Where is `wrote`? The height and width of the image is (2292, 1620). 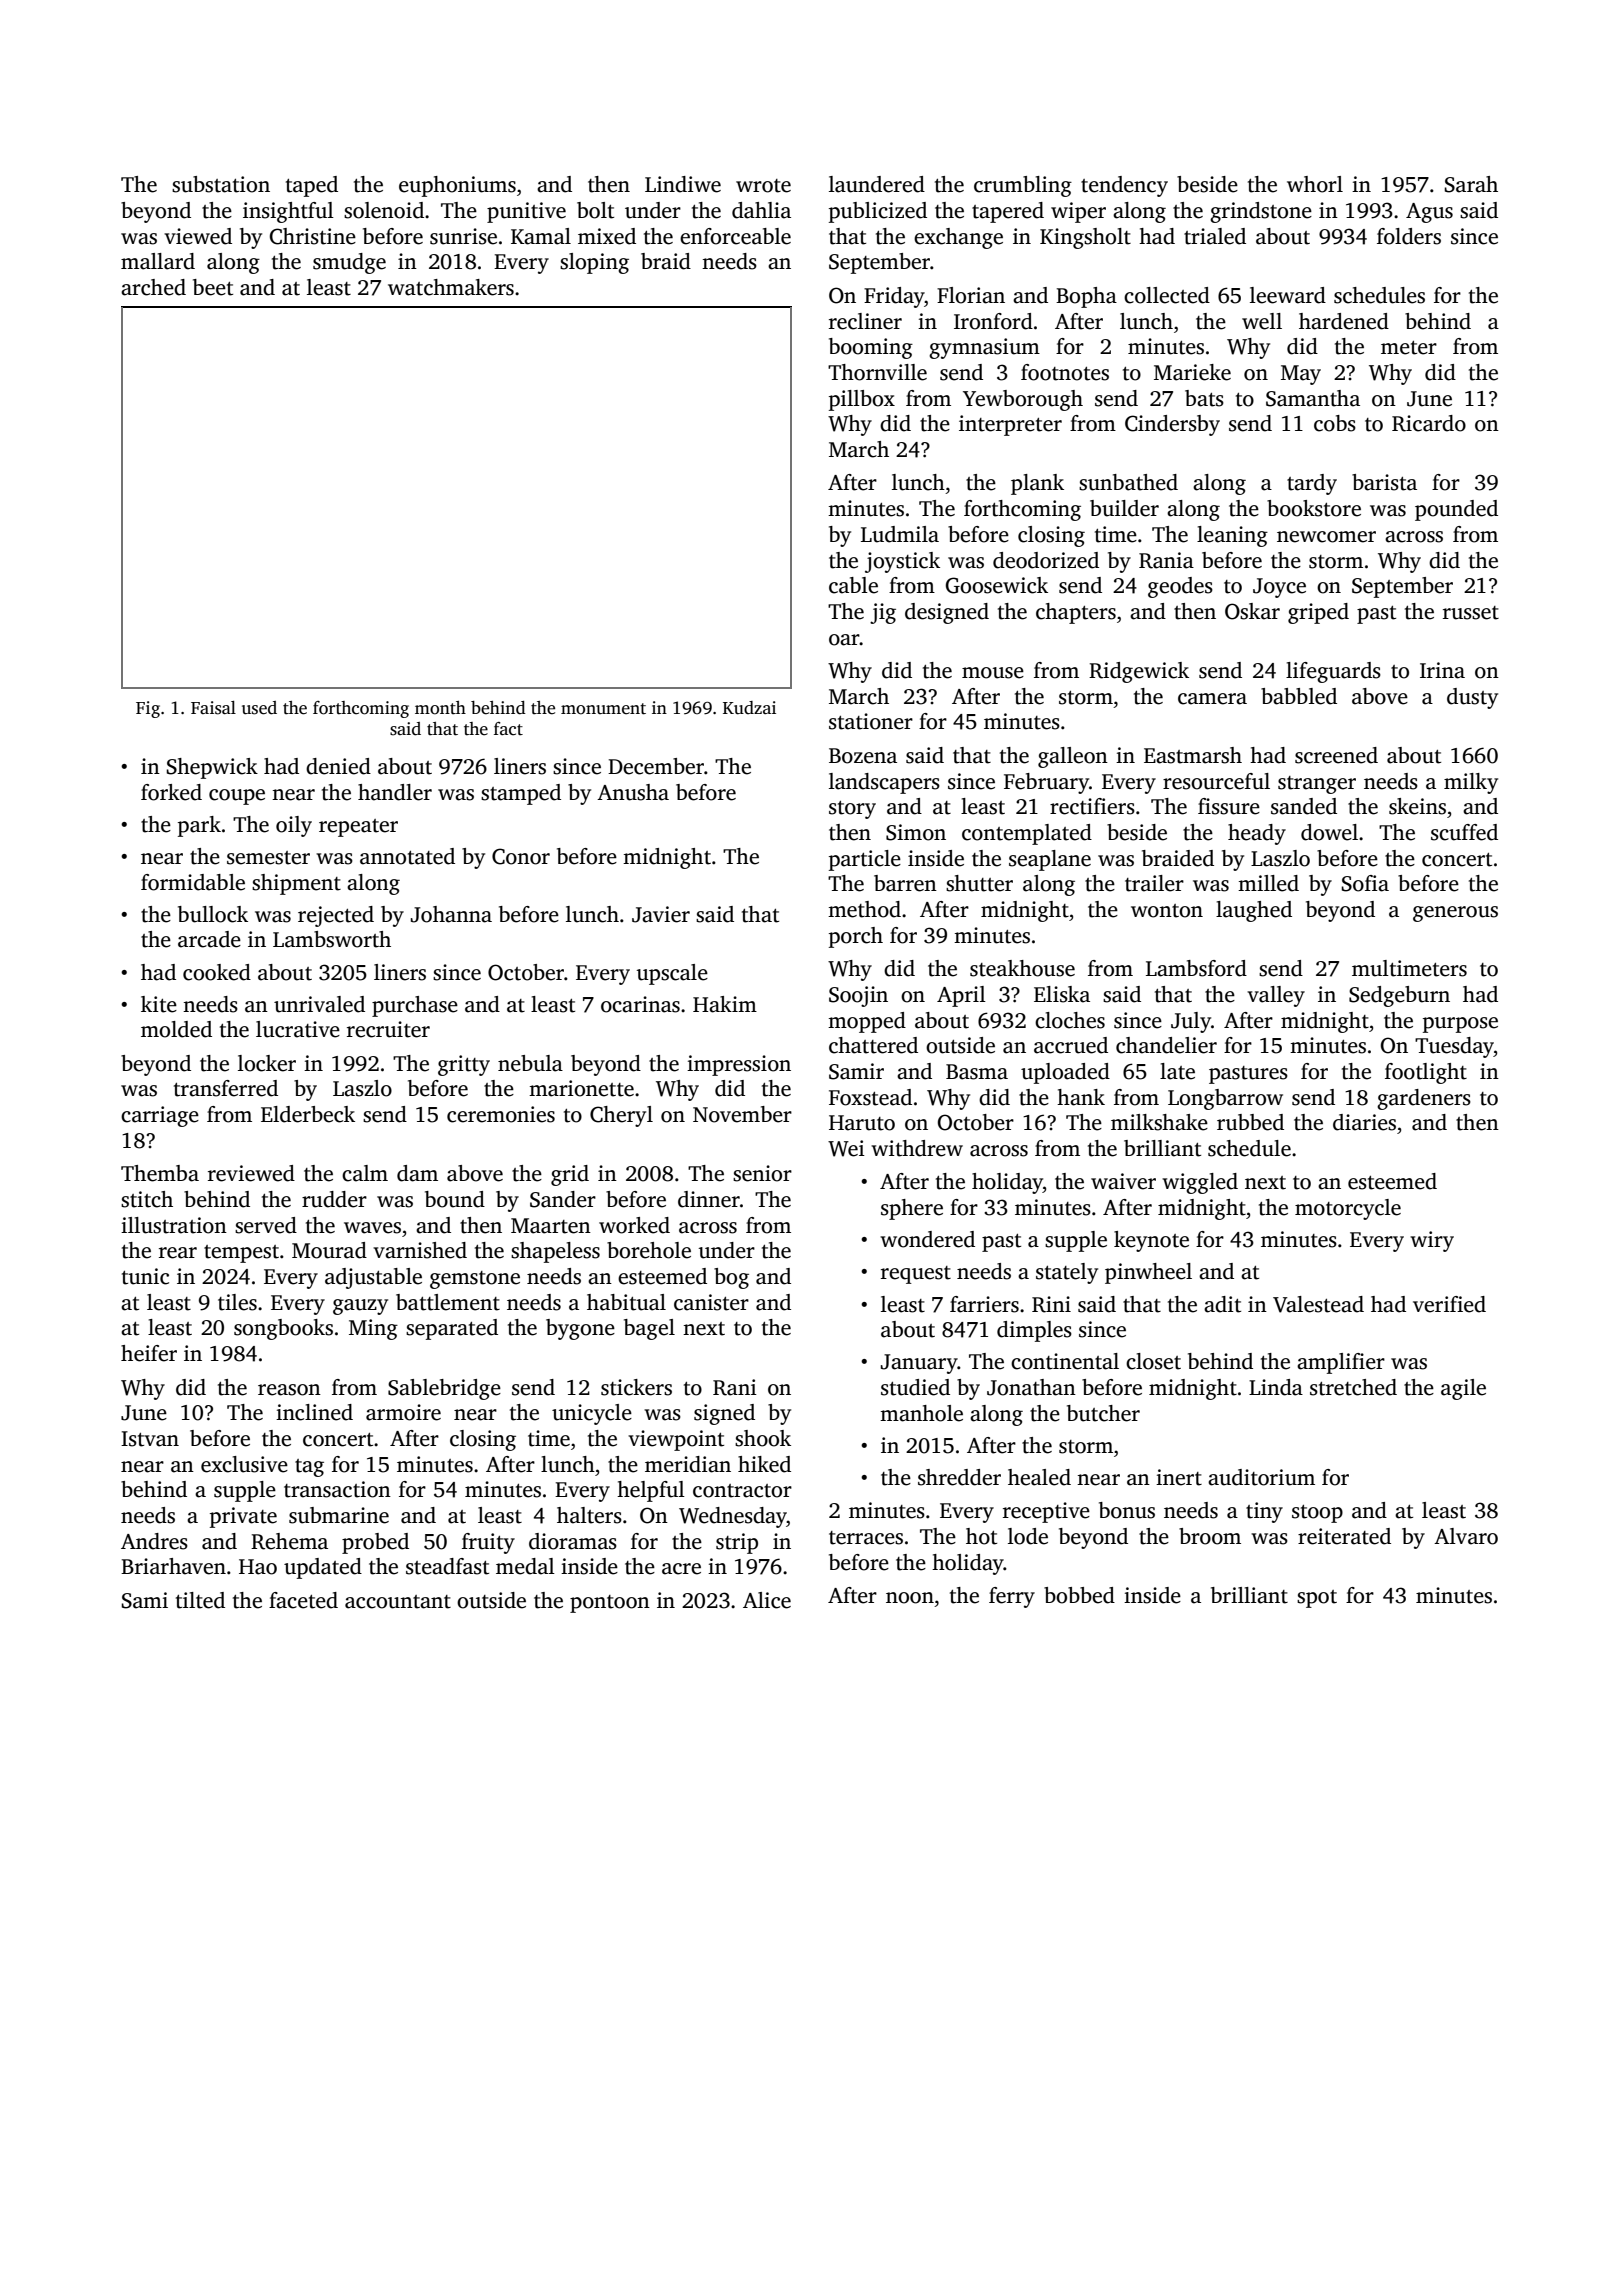
wrote is located at coordinates (763, 186).
